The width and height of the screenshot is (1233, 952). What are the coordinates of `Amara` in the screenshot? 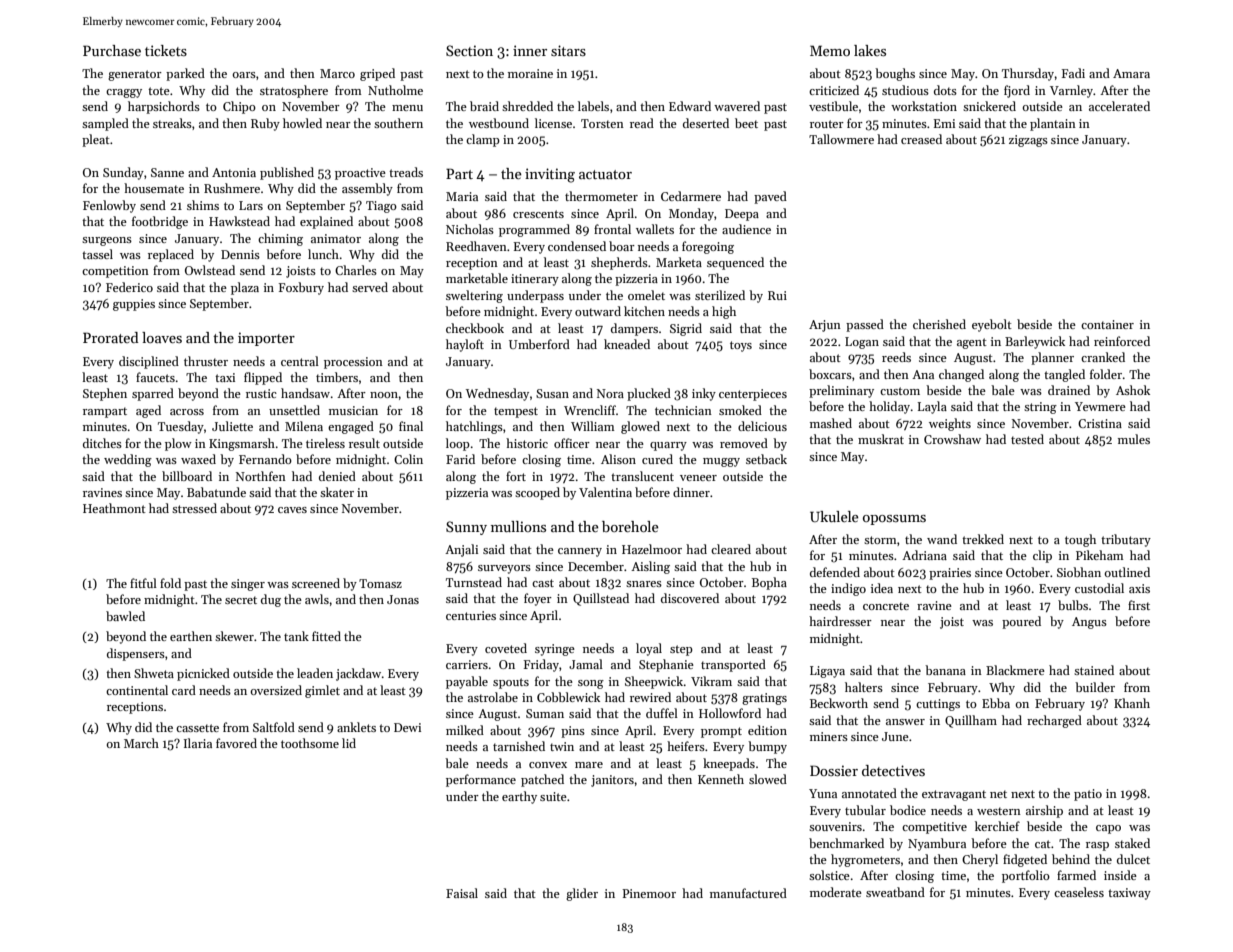 It's located at (1131, 73).
